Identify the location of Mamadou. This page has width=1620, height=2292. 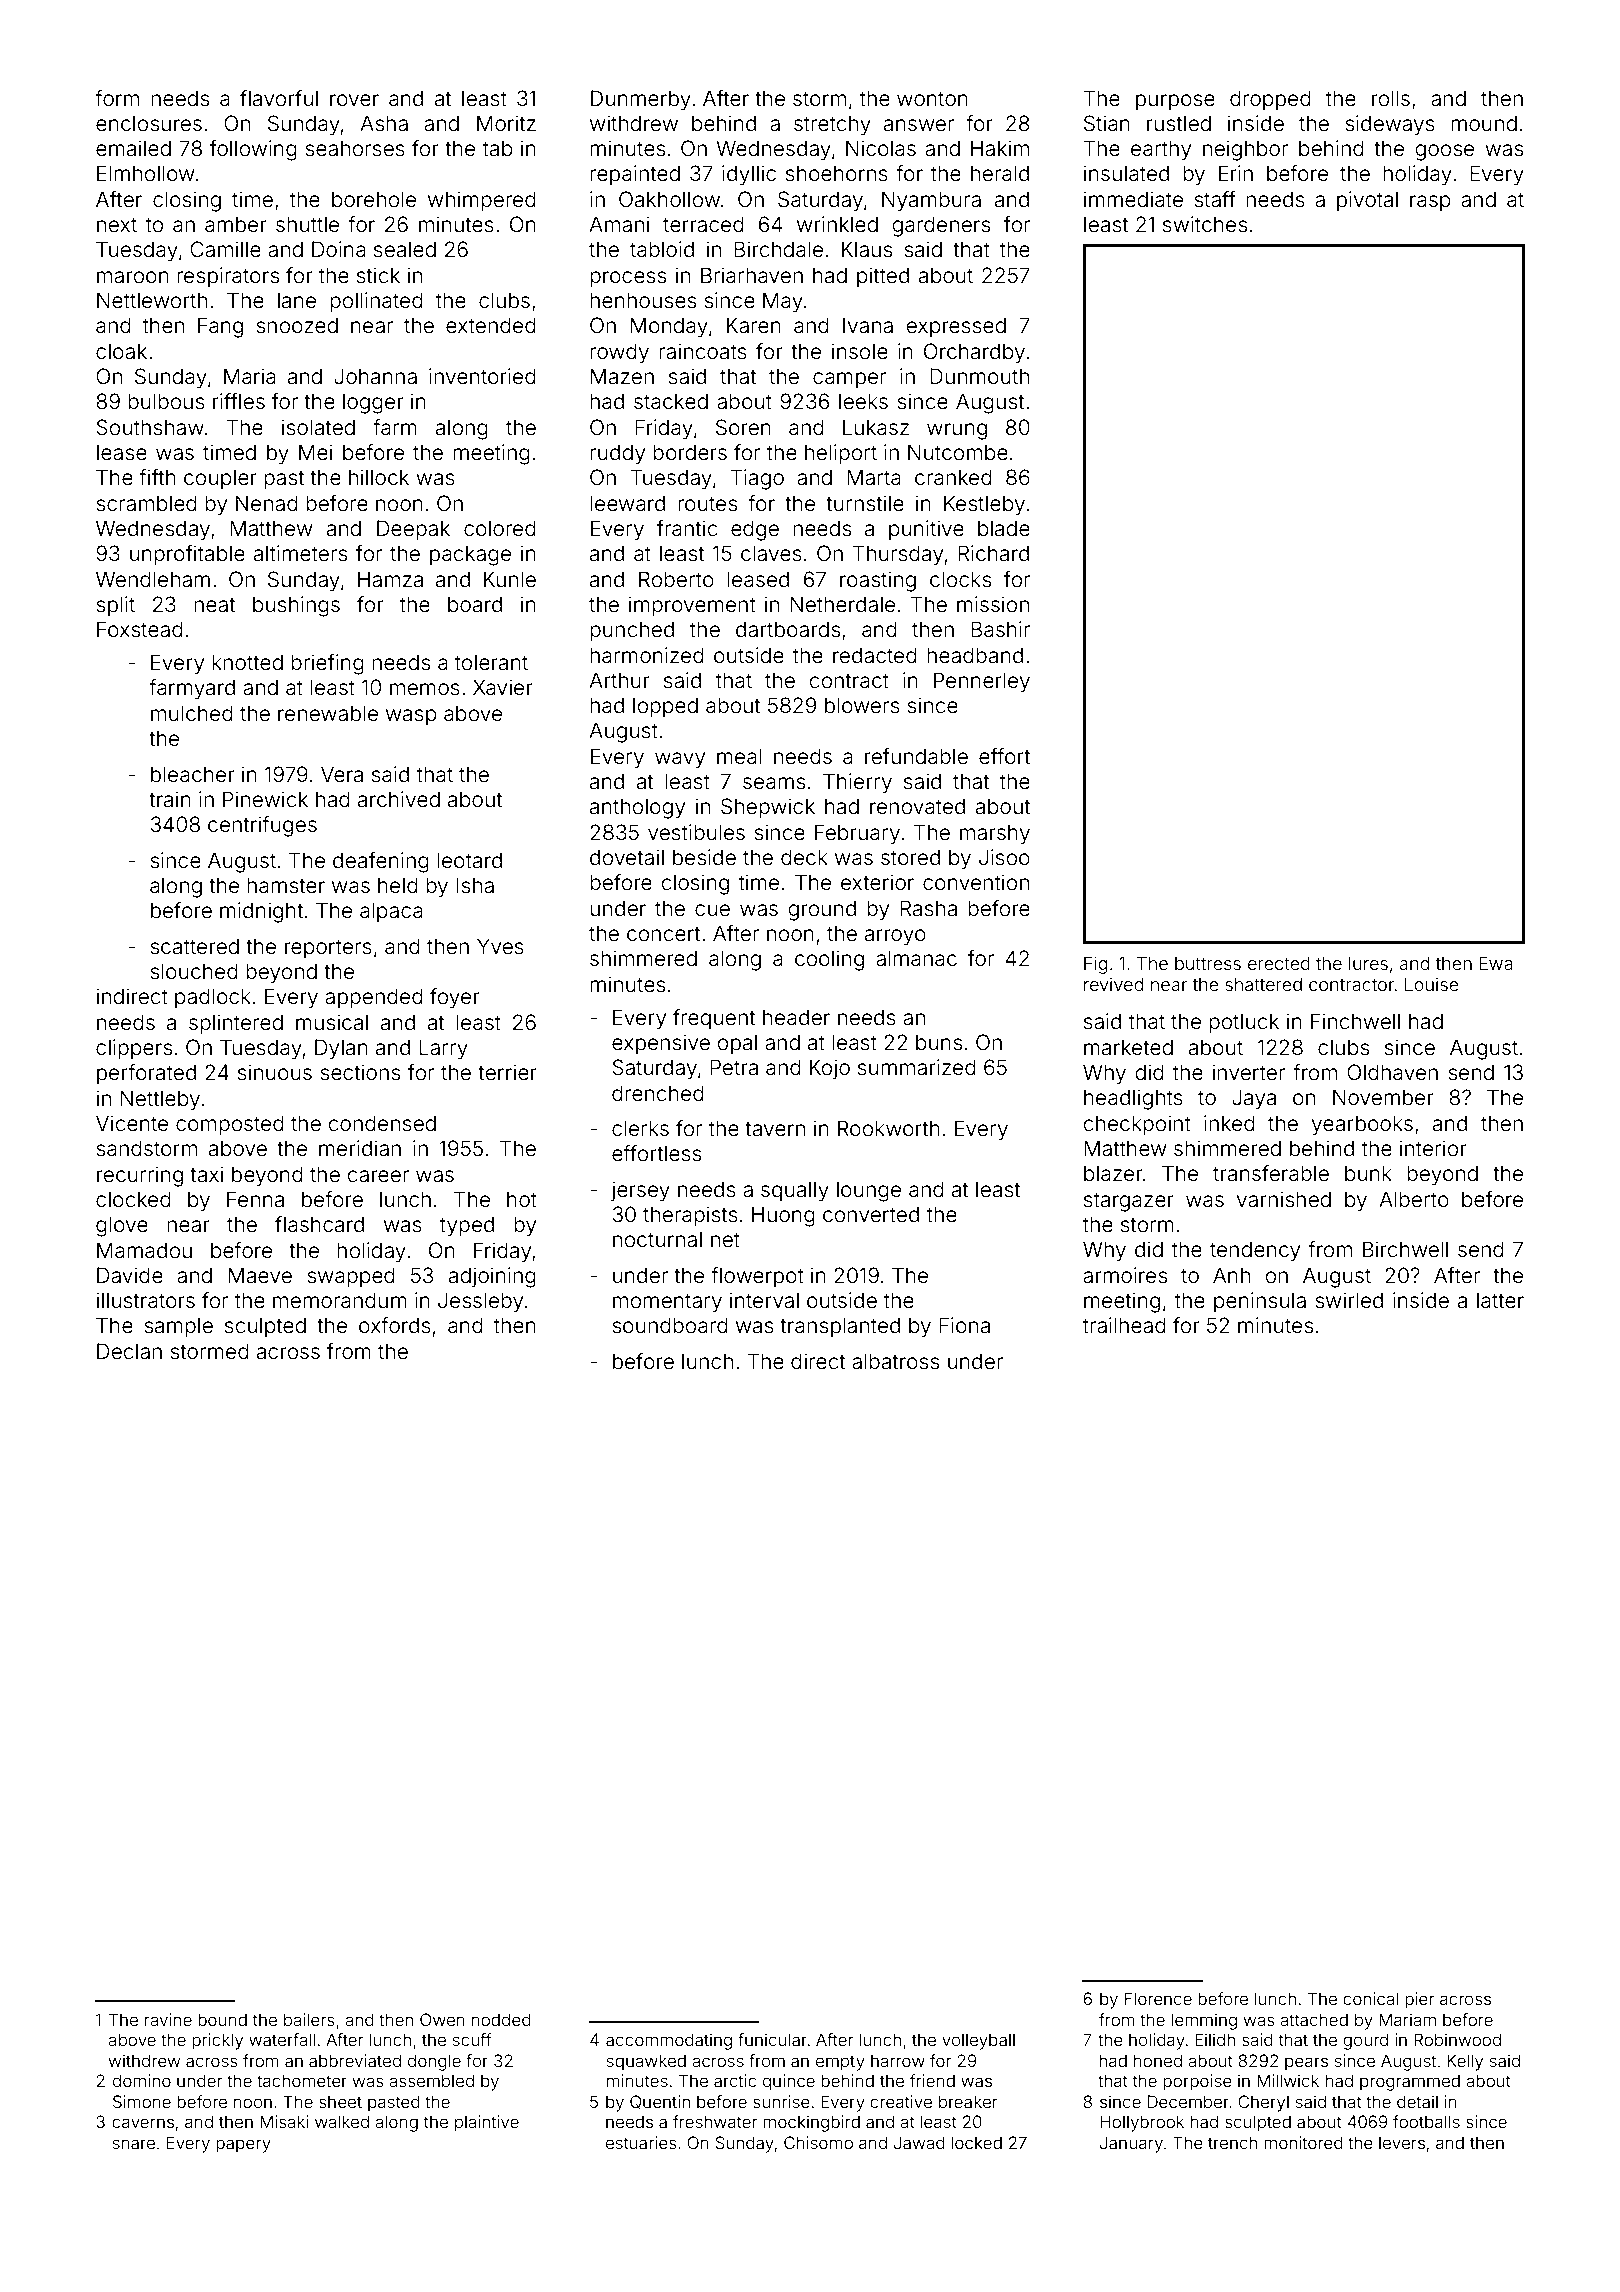
(144, 1250).
